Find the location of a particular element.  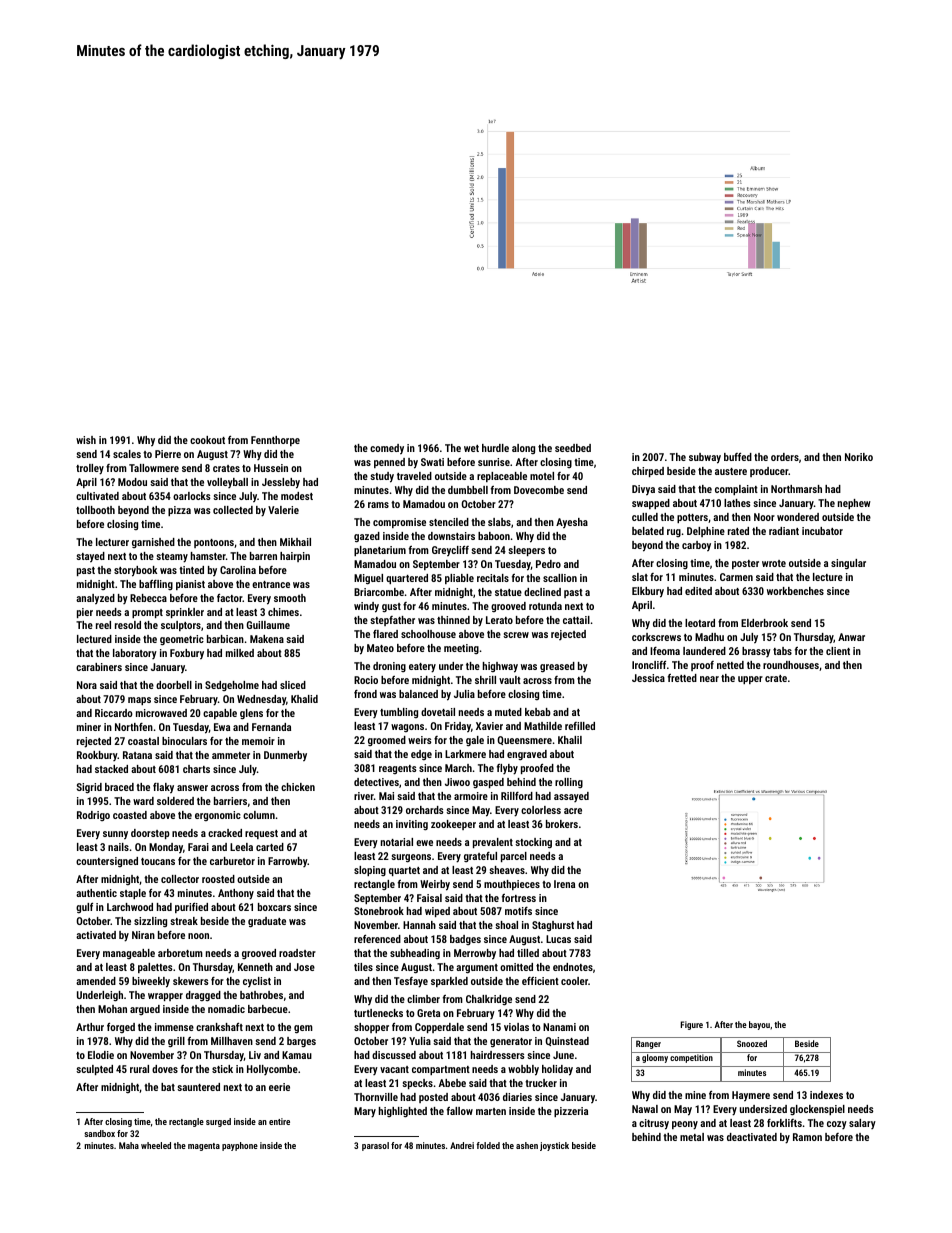

workbenches is located at coordinates (795, 591).
